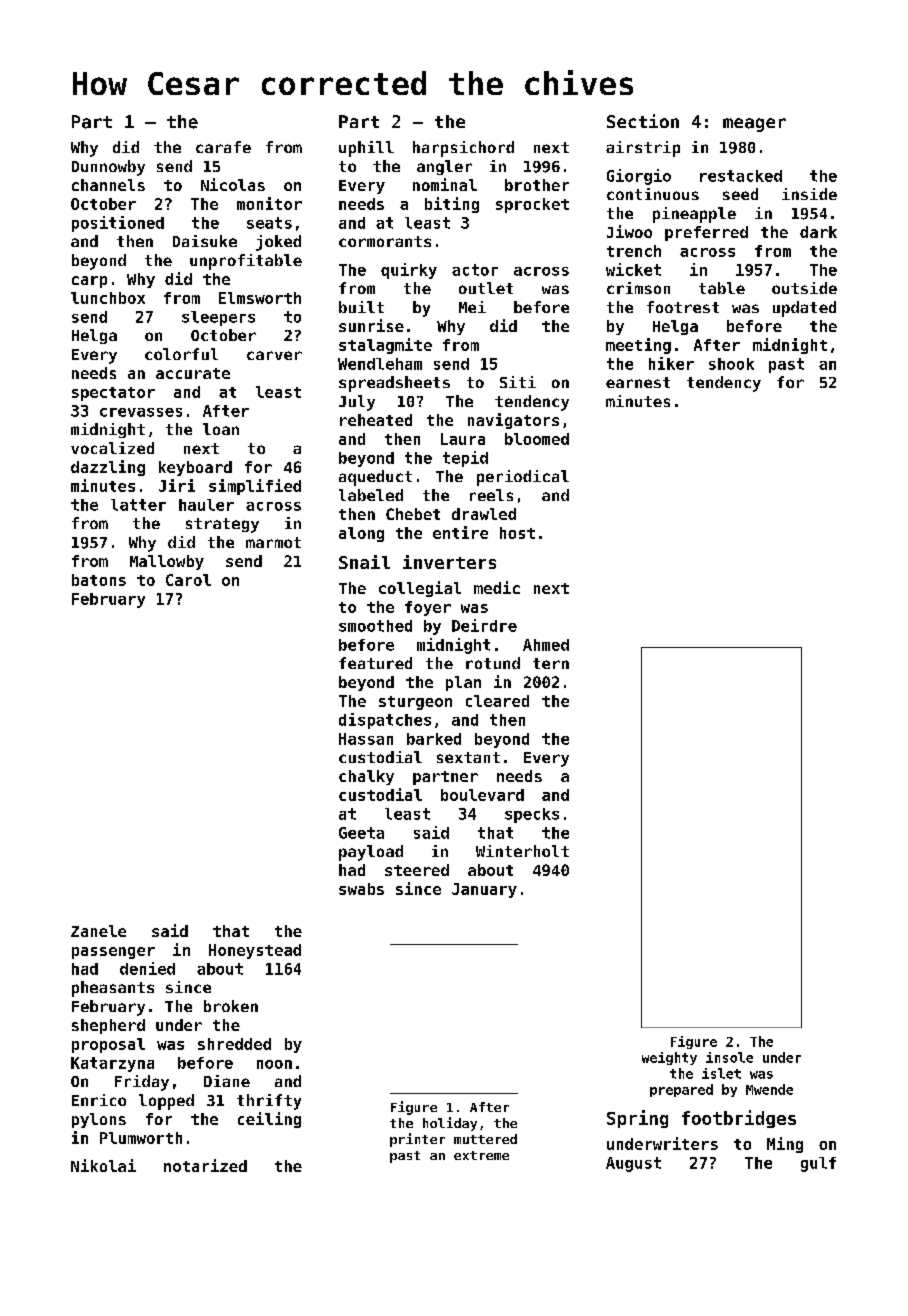  Describe the element at coordinates (223, 147) in the document. I see `carafe` at that location.
